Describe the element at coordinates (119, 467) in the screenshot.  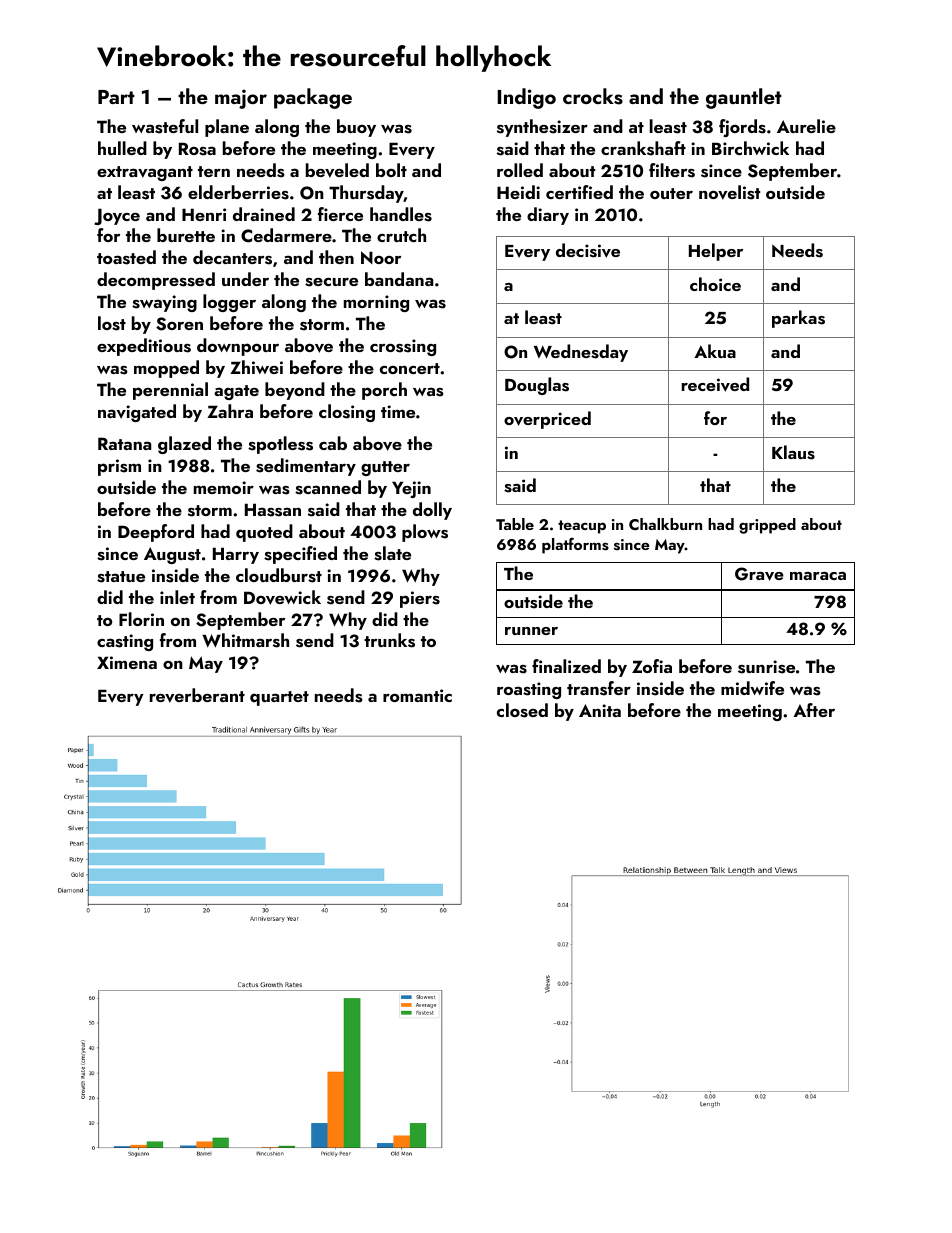
I see `prism` at that location.
